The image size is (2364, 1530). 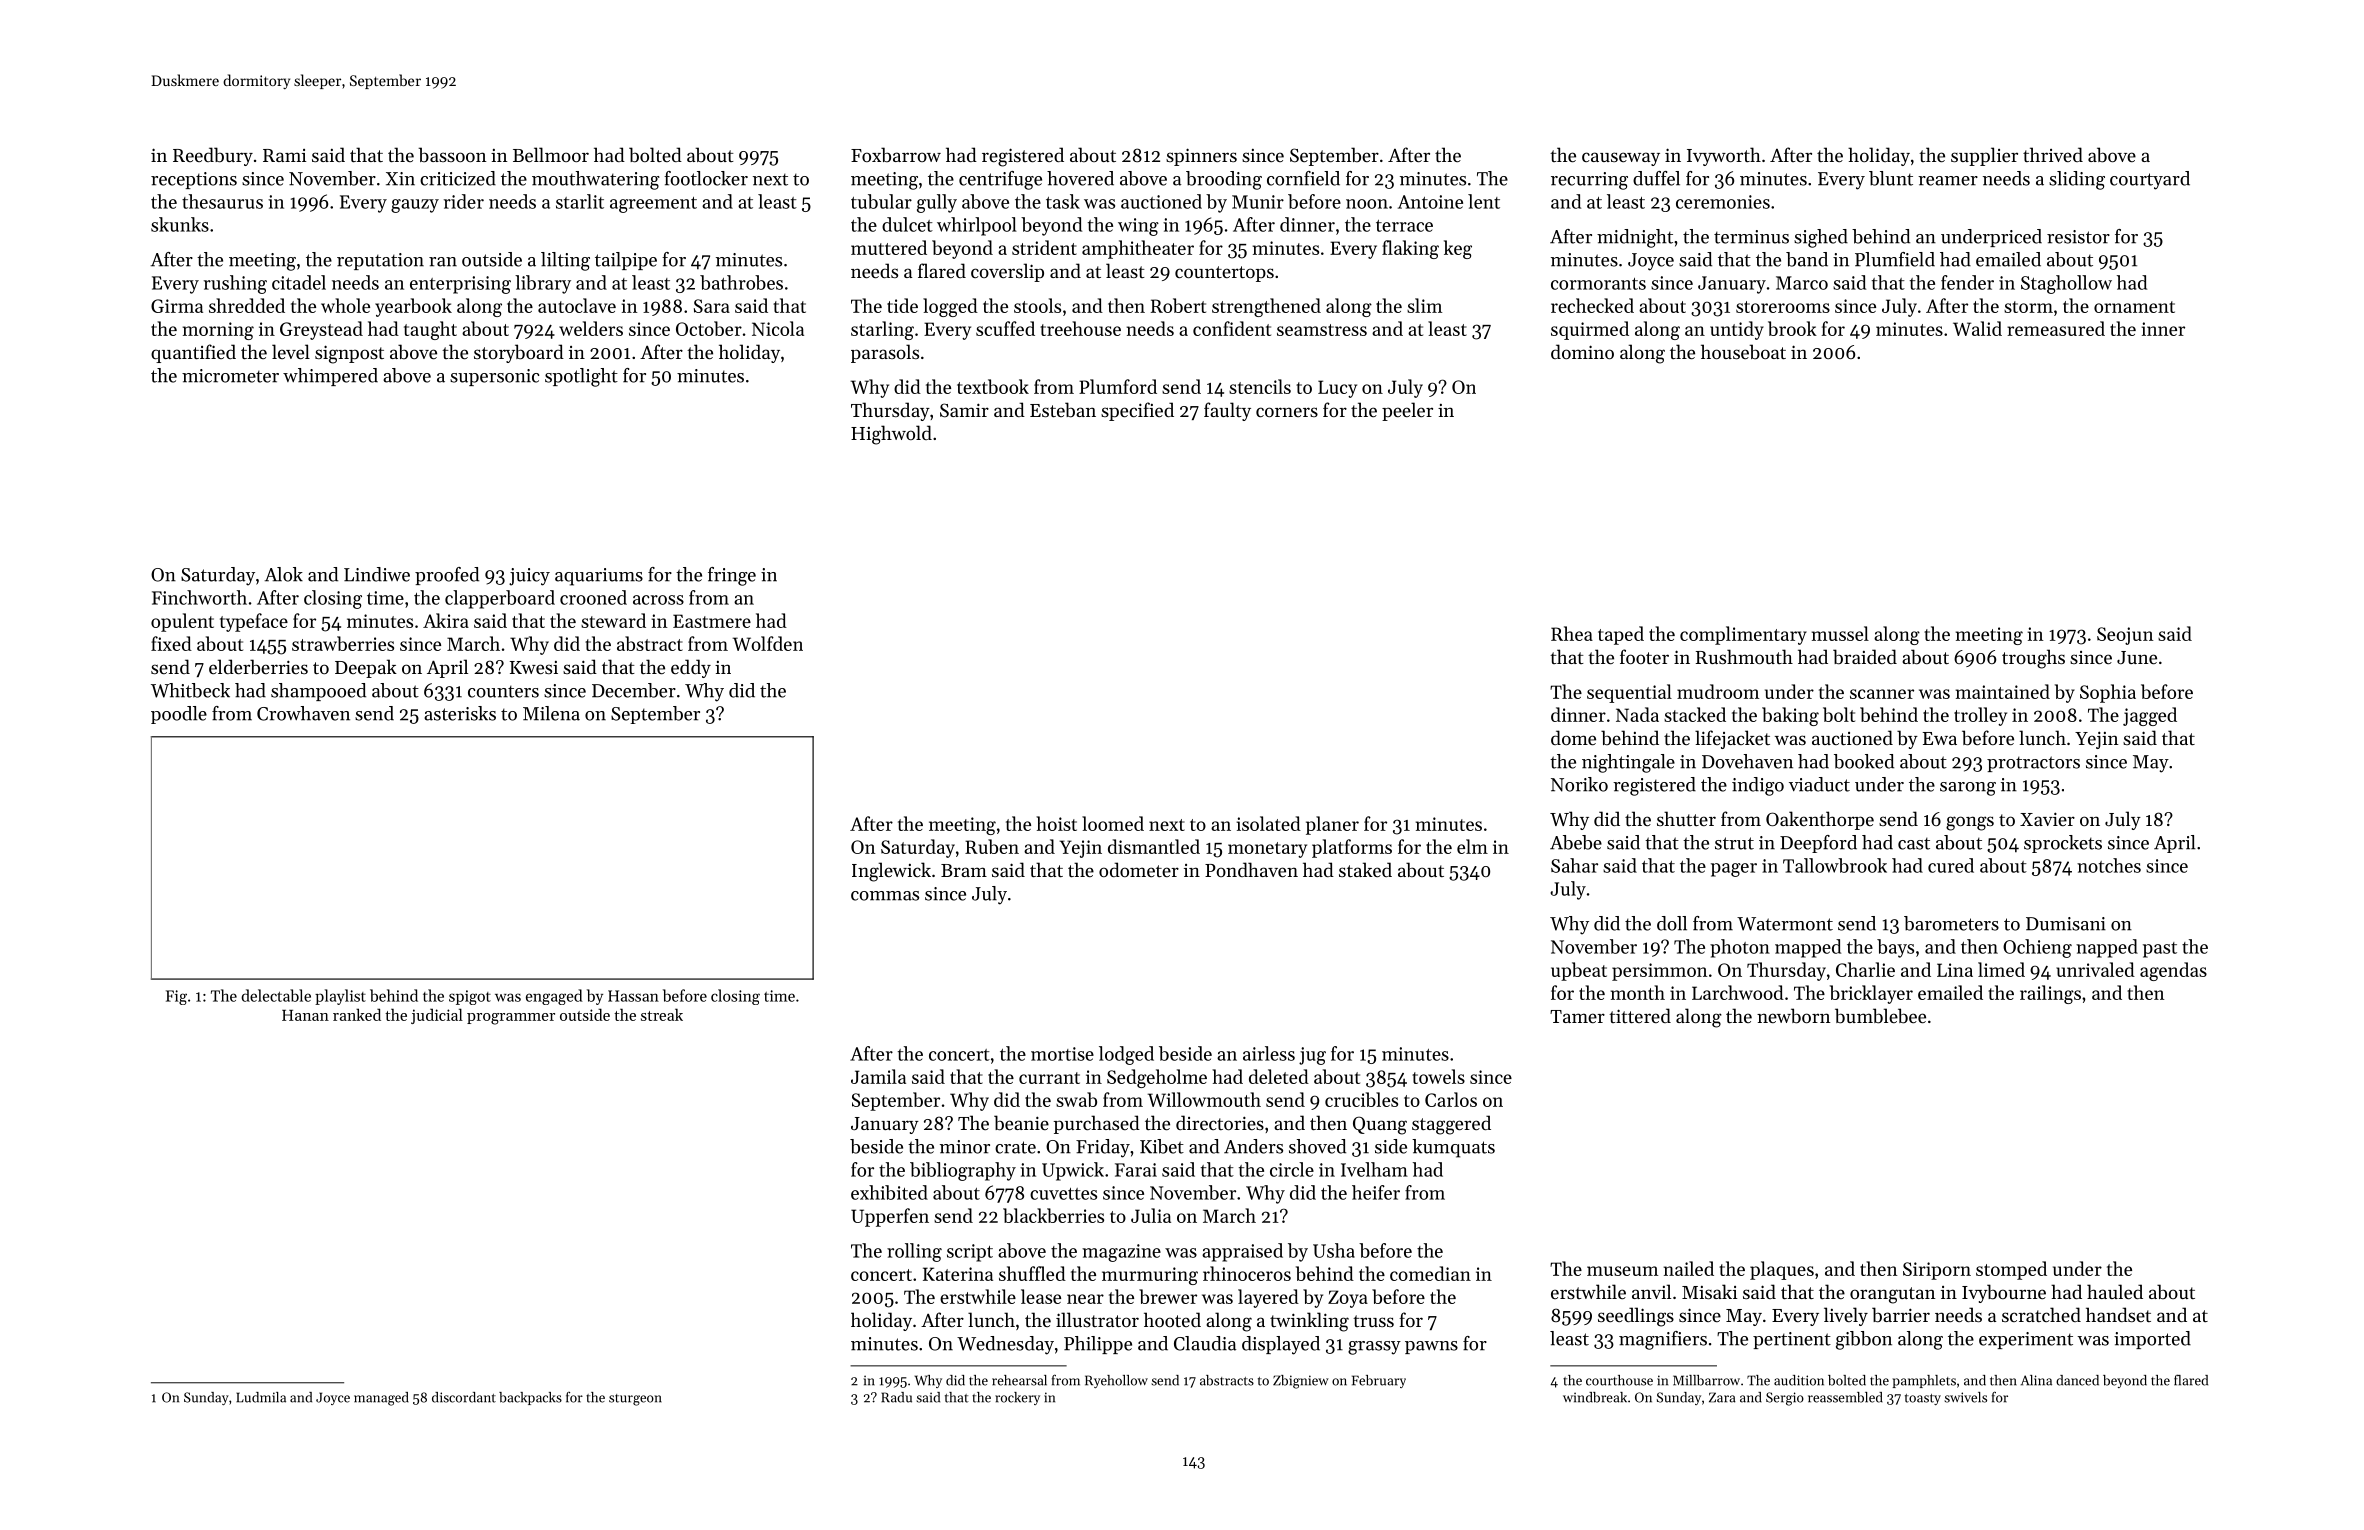 I want to click on courtyard, so click(x=2150, y=180).
